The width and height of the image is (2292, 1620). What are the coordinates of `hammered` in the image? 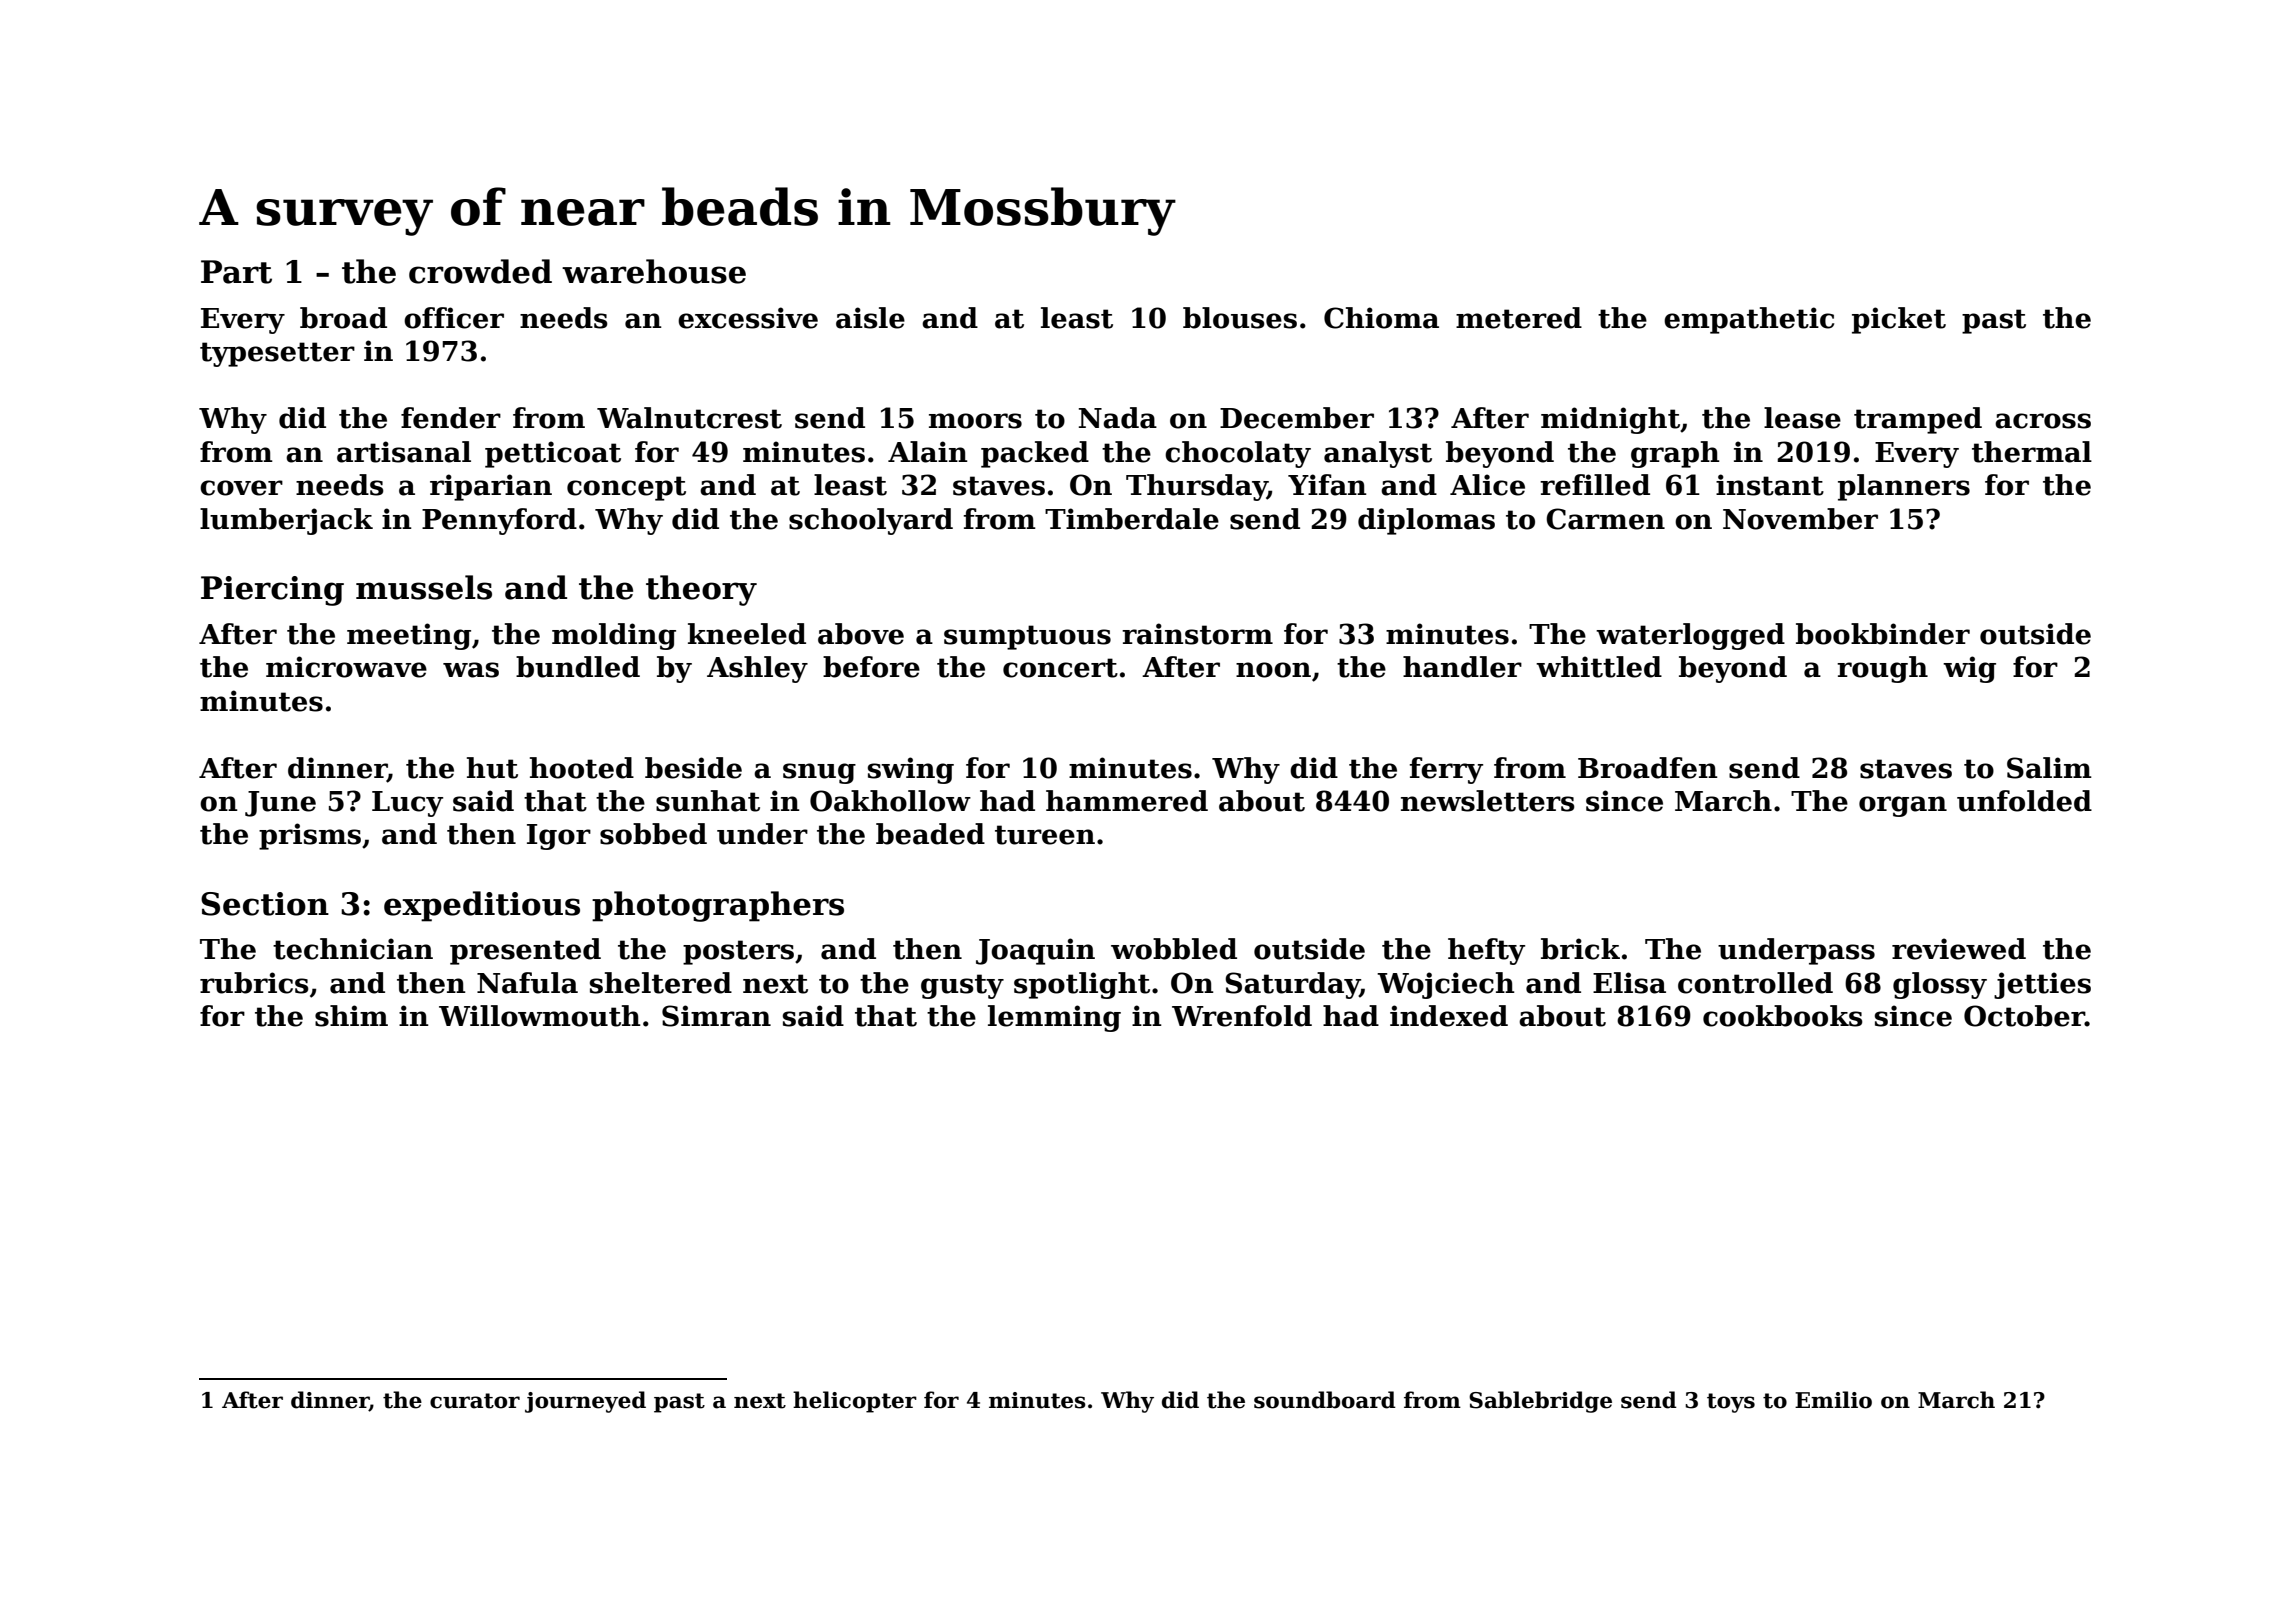 It's located at (1127, 801).
